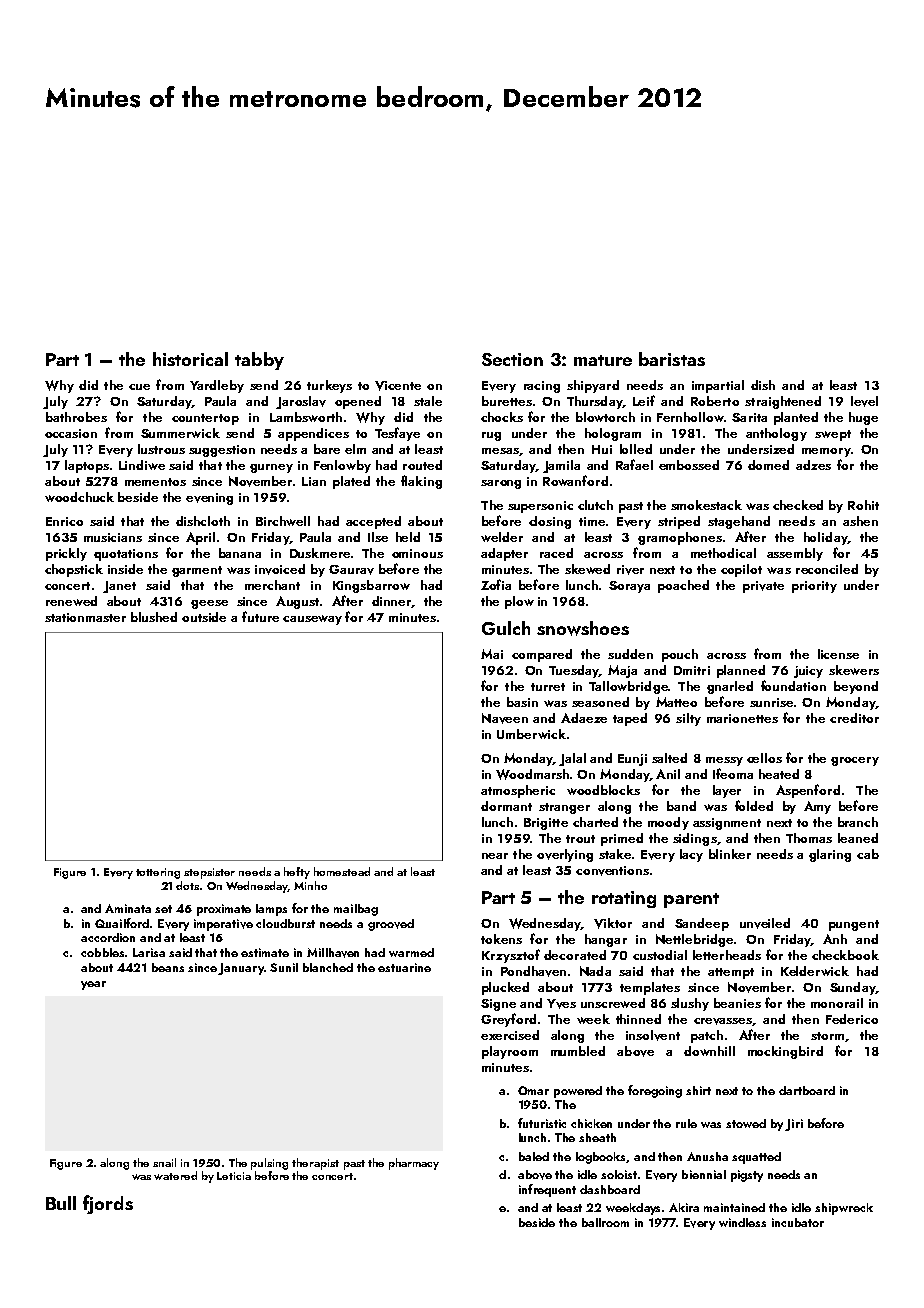 Image resolution: width=924 pixels, height=1308 pixels. Describe the element at coordinates (510, 1052) in the document. I see `playroom` at that location.
